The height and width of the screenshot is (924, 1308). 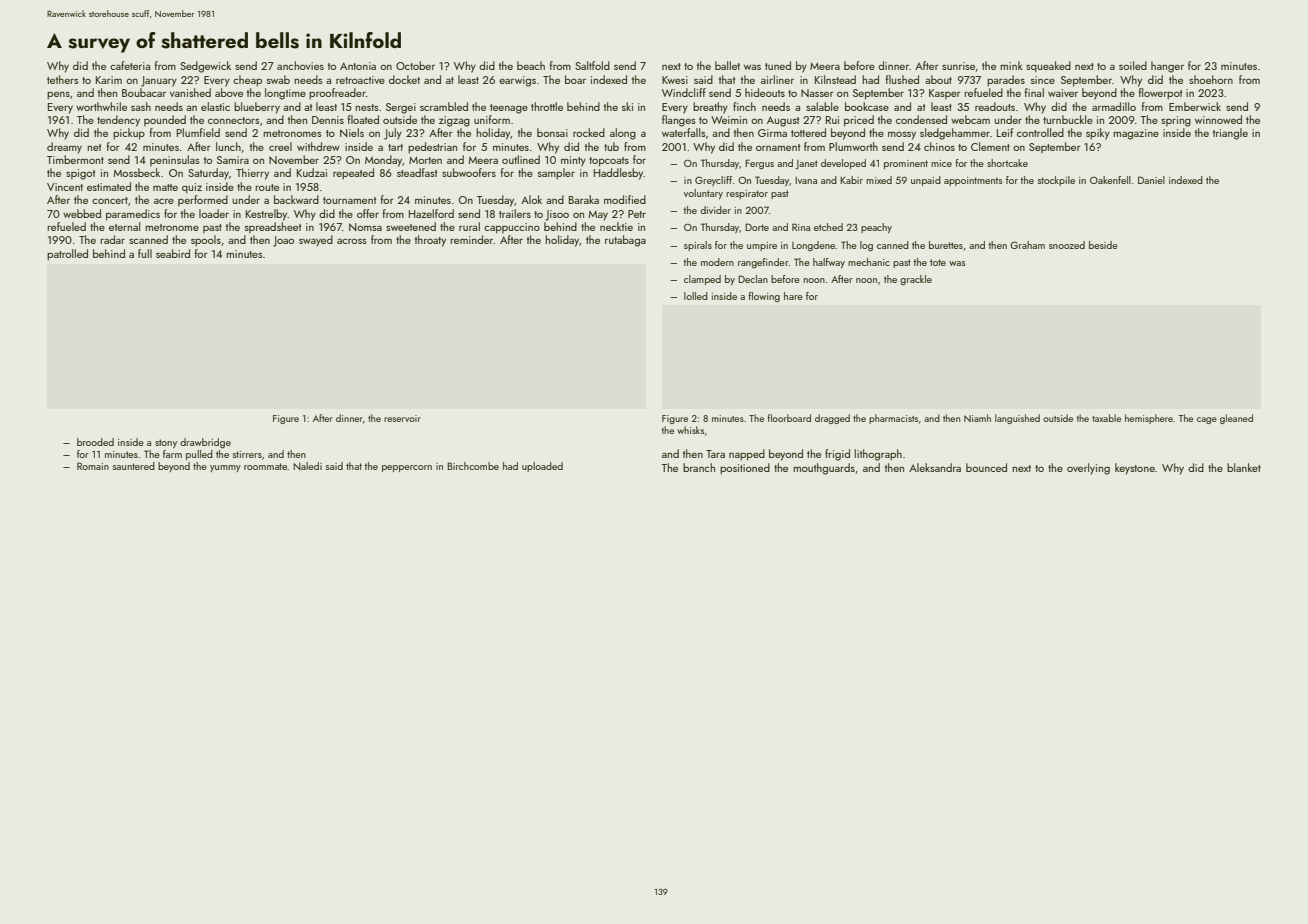 What do you see at coordinates (273, 227) in the screenshot?
I see `spreadsheet` at bounding box center [273, 227].
